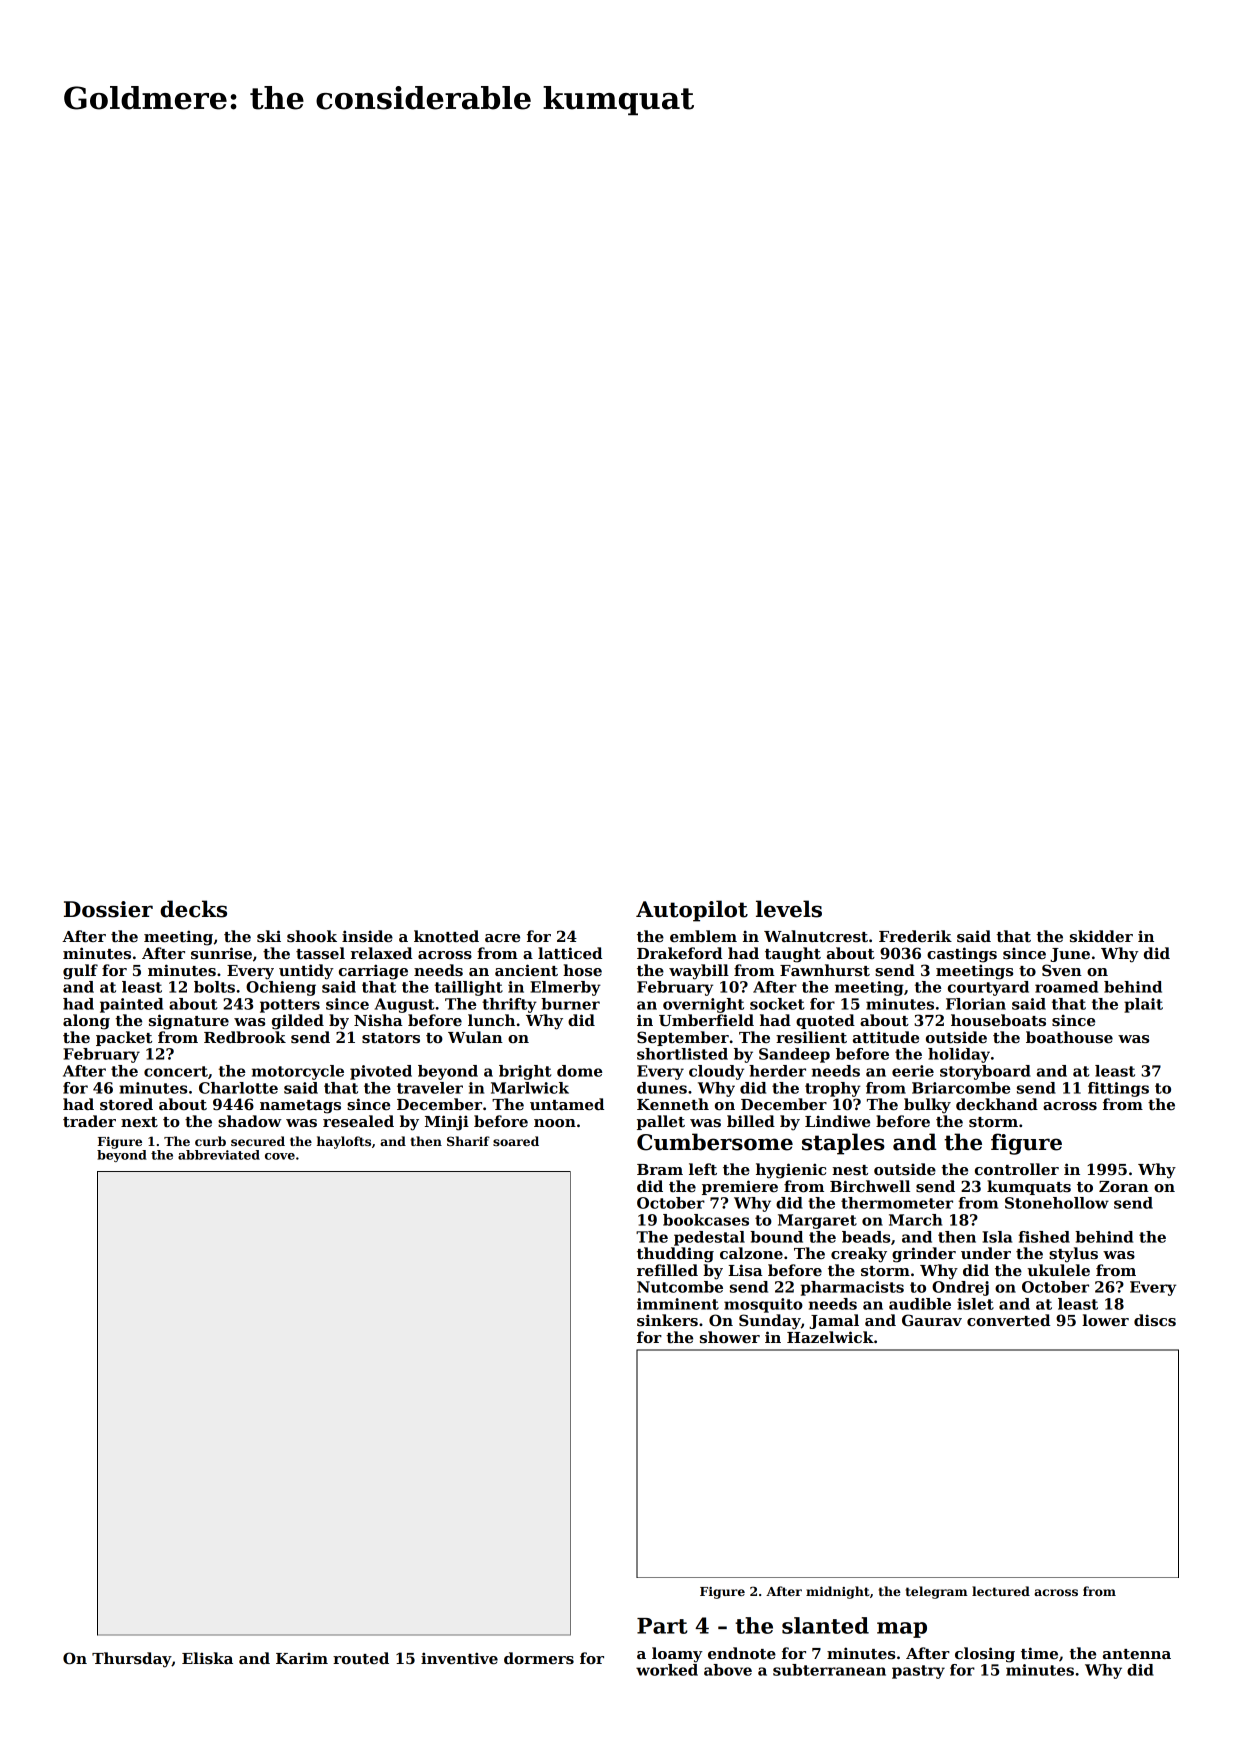 This screenshot has width=1242, height=1756. I want to click on overnight, so click(703, 1005).
